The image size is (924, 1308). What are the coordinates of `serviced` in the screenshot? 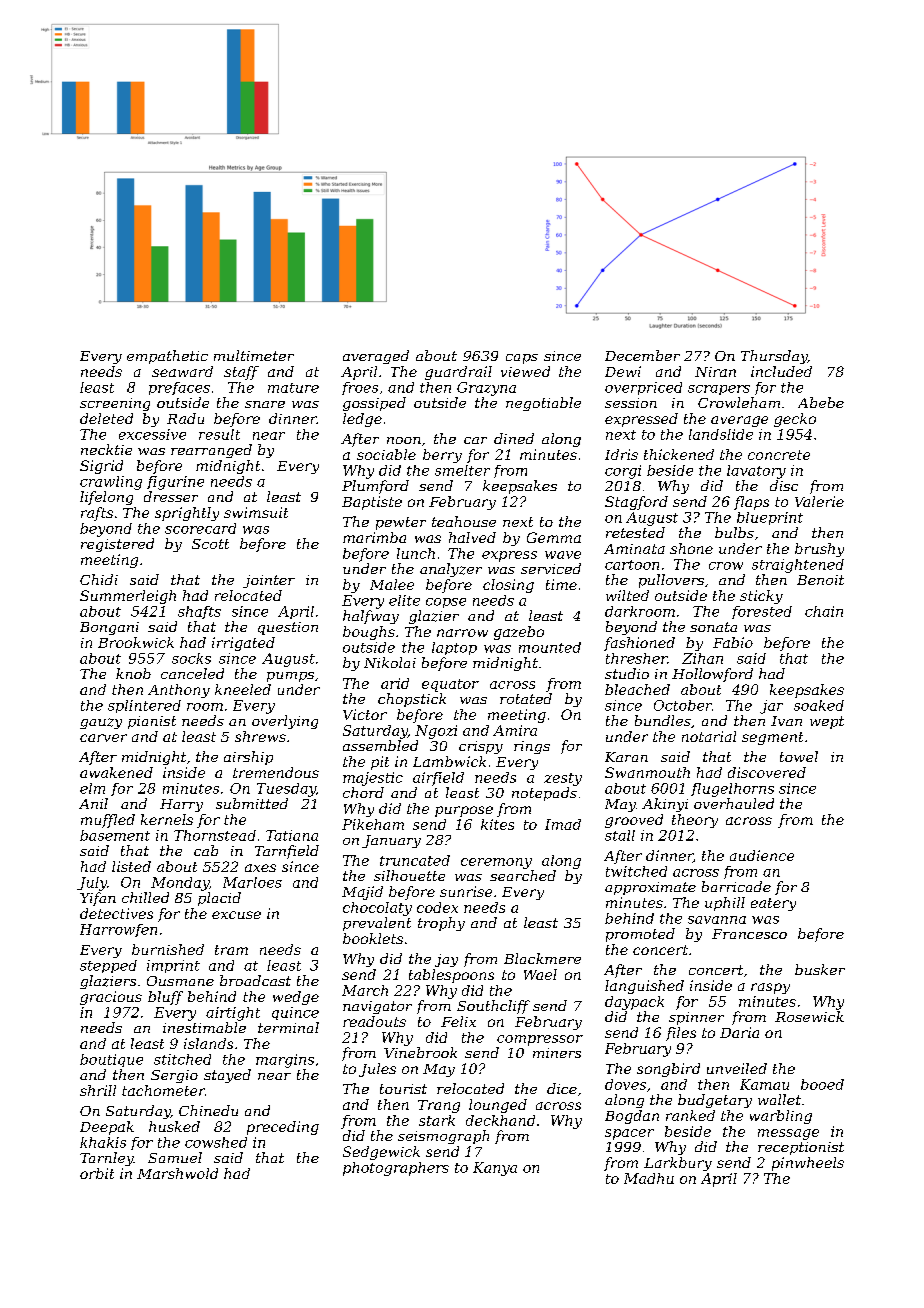 It's located at (551, 568).
